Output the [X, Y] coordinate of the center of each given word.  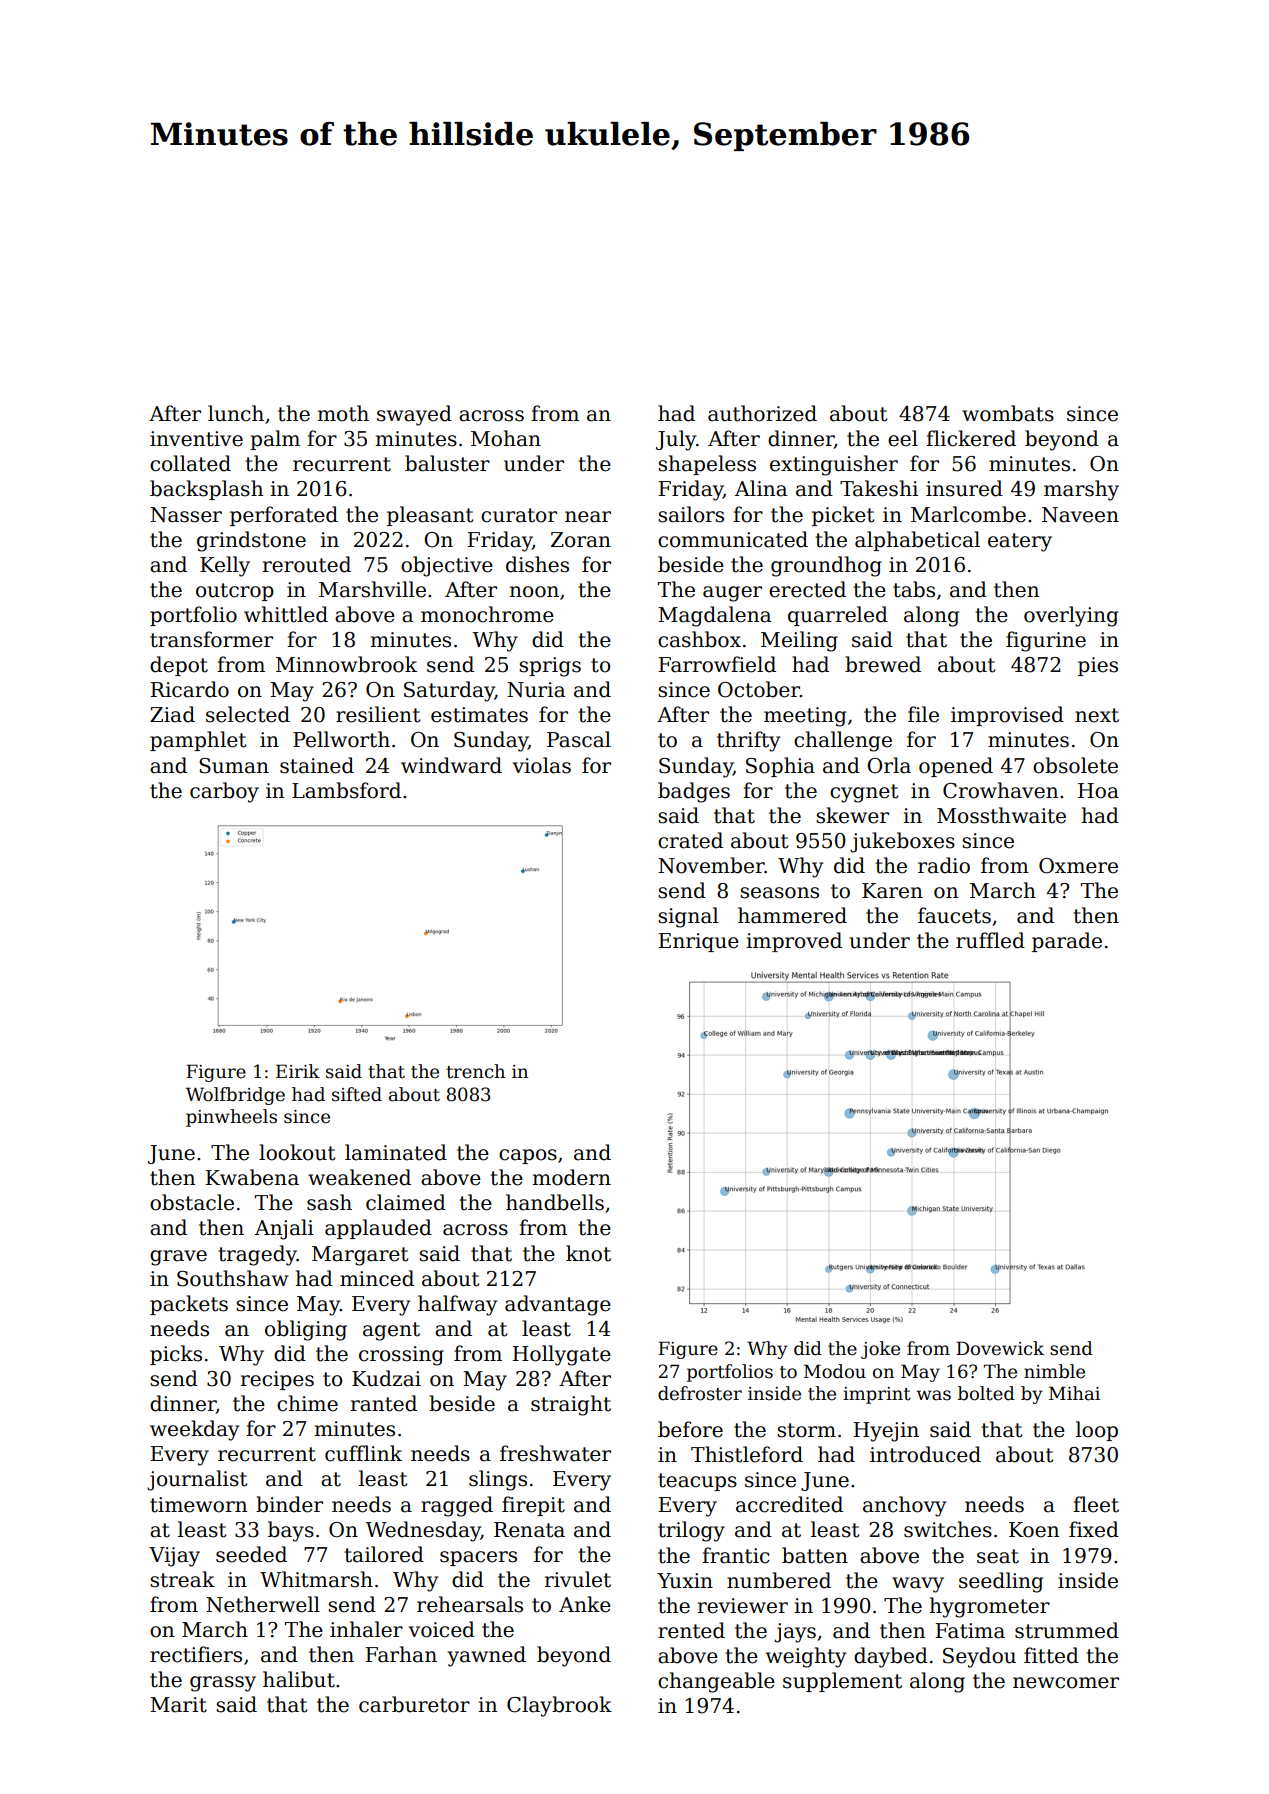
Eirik [298, 1071]
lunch [236, 413]
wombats [1008, 413]
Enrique [698, 942]
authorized [762, 413]
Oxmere [1078, 866]
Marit [178, 1705]
